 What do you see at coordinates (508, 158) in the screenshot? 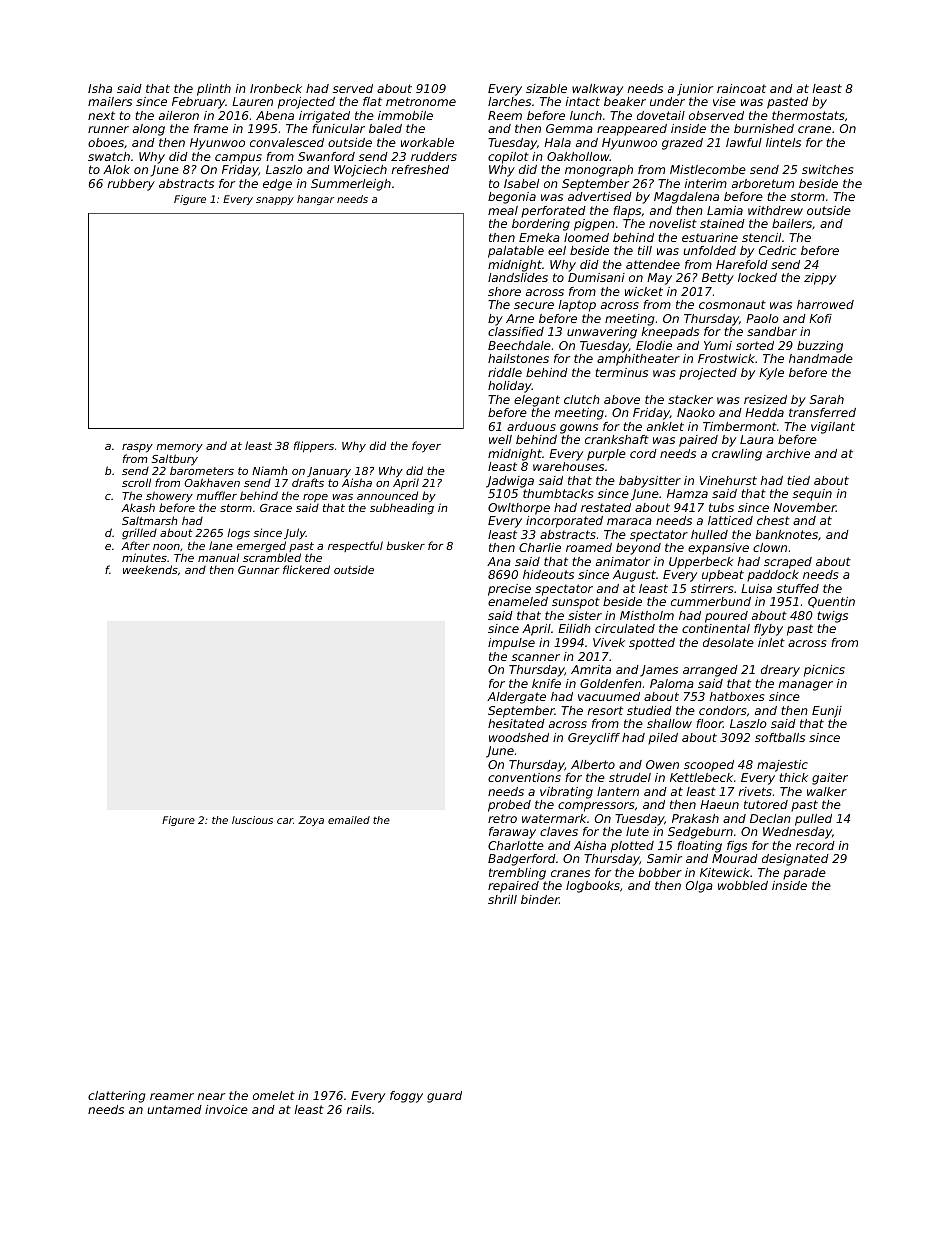
I see `copilot` at bounding box center [508, 158].
